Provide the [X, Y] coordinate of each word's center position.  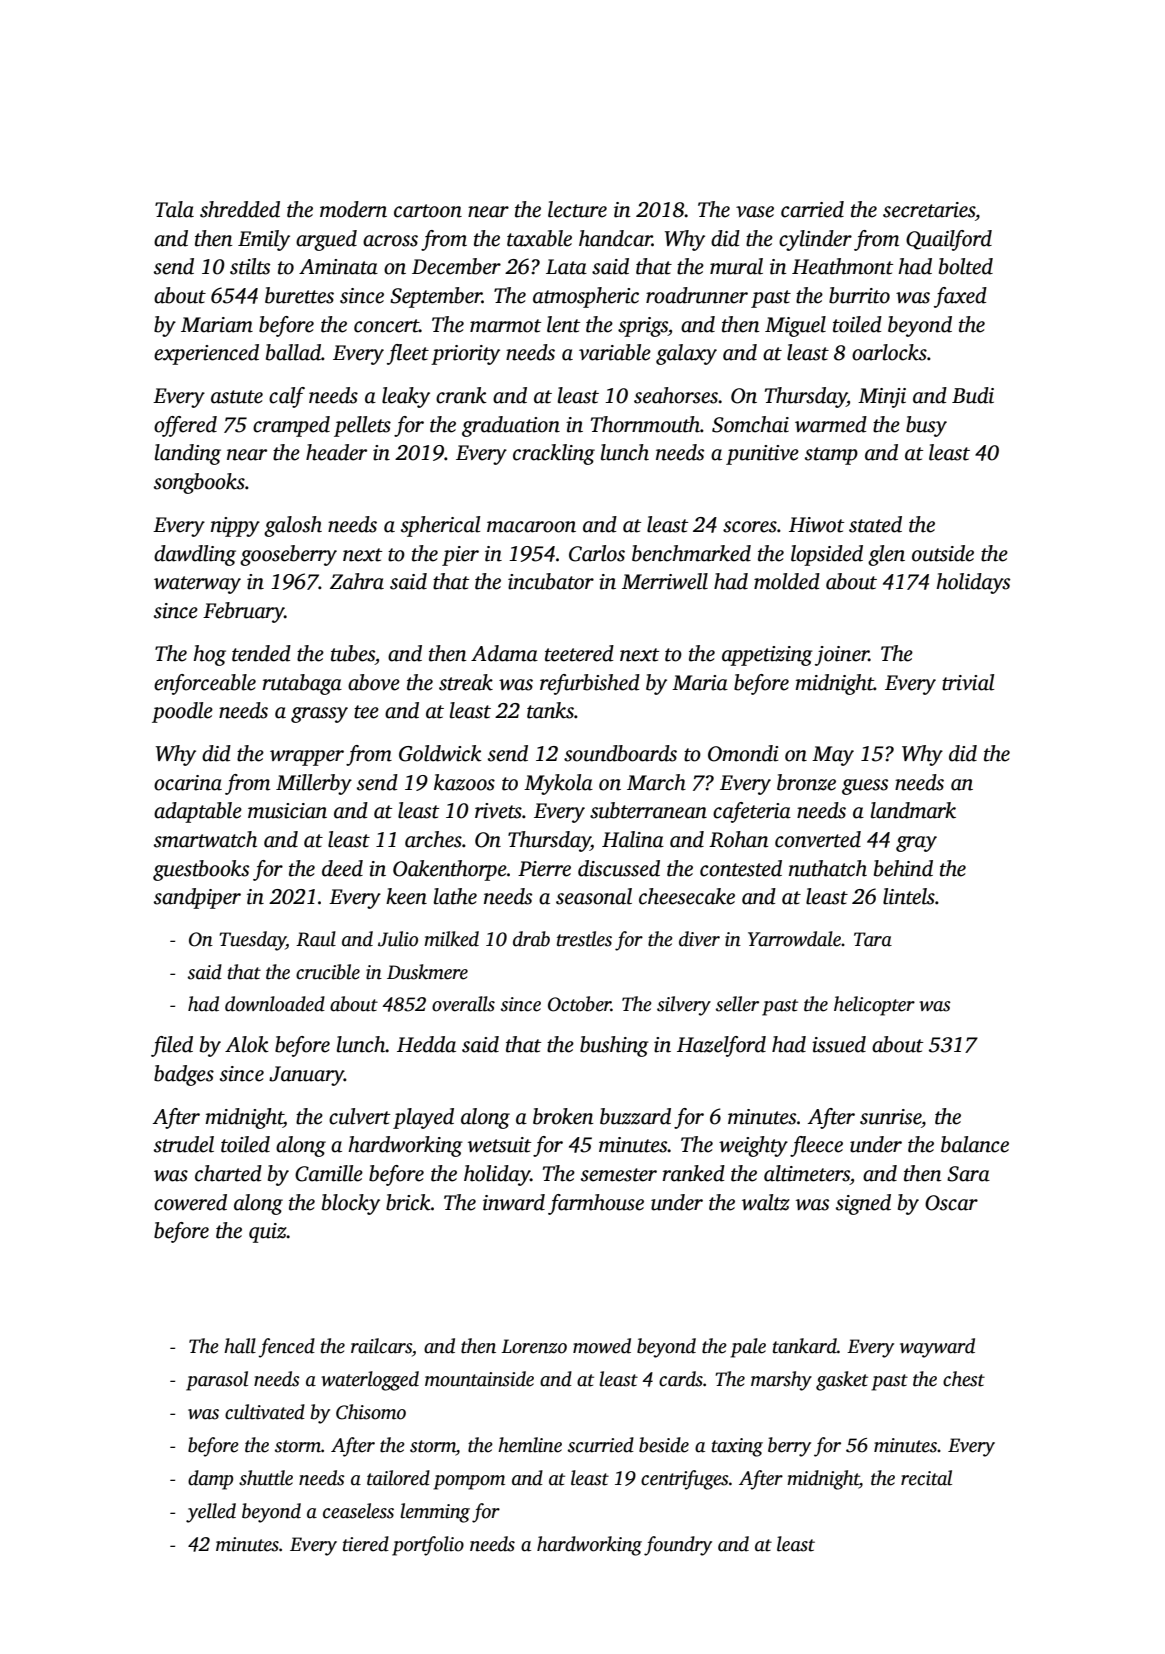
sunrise [890, 1117]
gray [916, 844]
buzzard [635, 1116]
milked [451, 939]
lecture [577, 209]
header [336, 452]
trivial [968, 682]
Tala [174, 209]
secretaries [929, 210]
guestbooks [201, 870]
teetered [579, 653]
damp [210, 1480]
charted [228, 1173]
